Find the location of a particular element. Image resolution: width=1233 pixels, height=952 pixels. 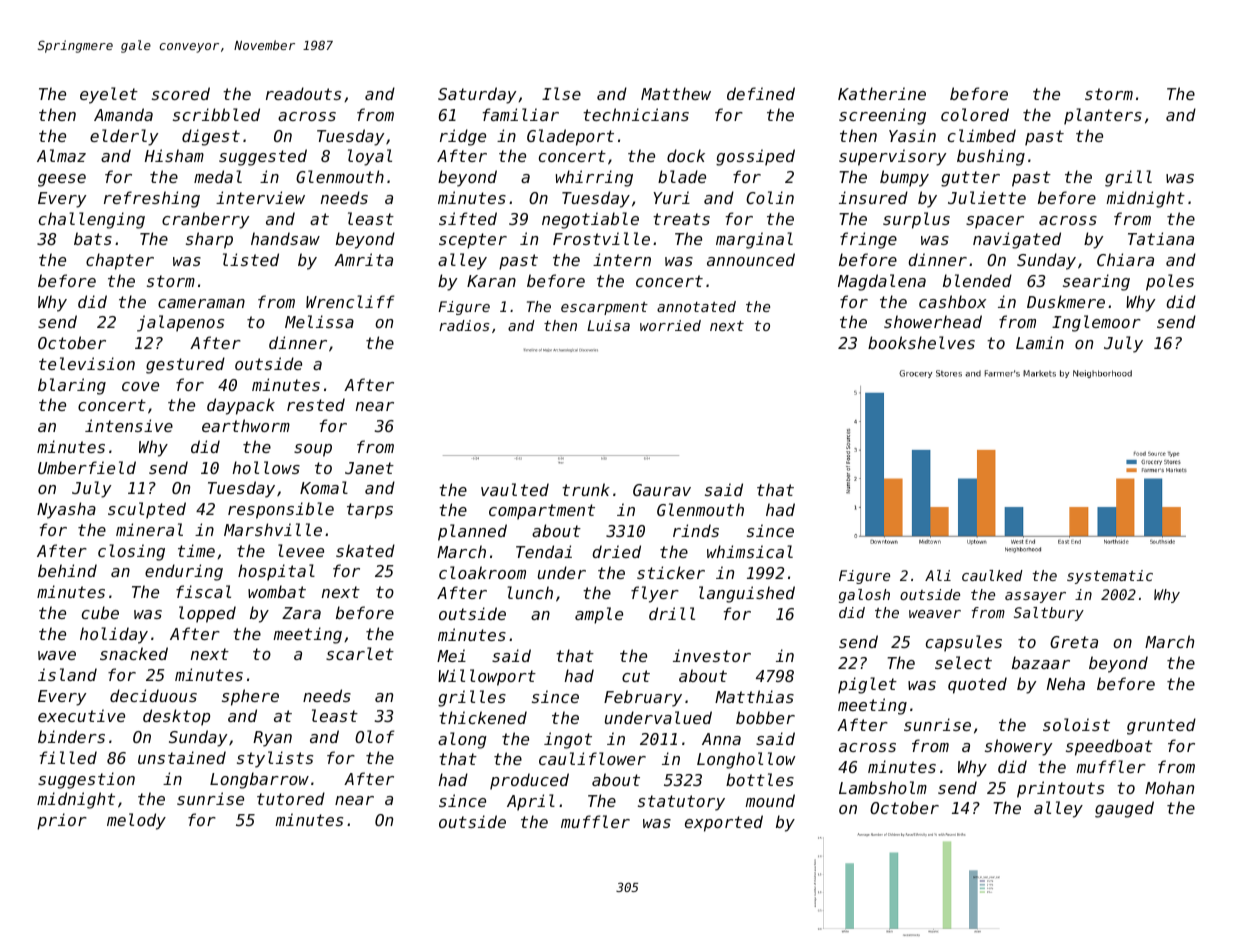

planters is located at coordinates (1103, 116).
